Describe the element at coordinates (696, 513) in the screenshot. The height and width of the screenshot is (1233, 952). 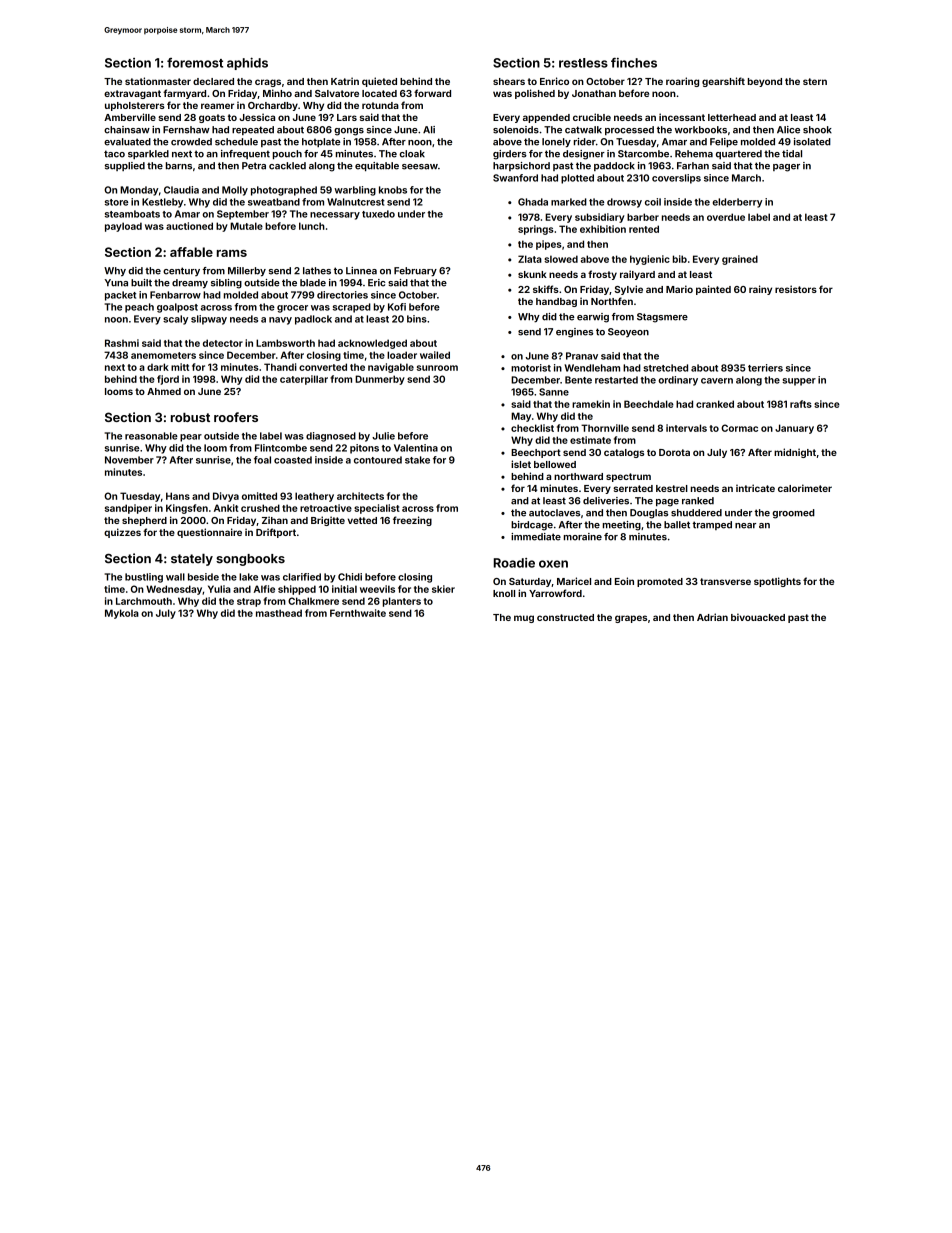
I see `shuddered` at that location.
